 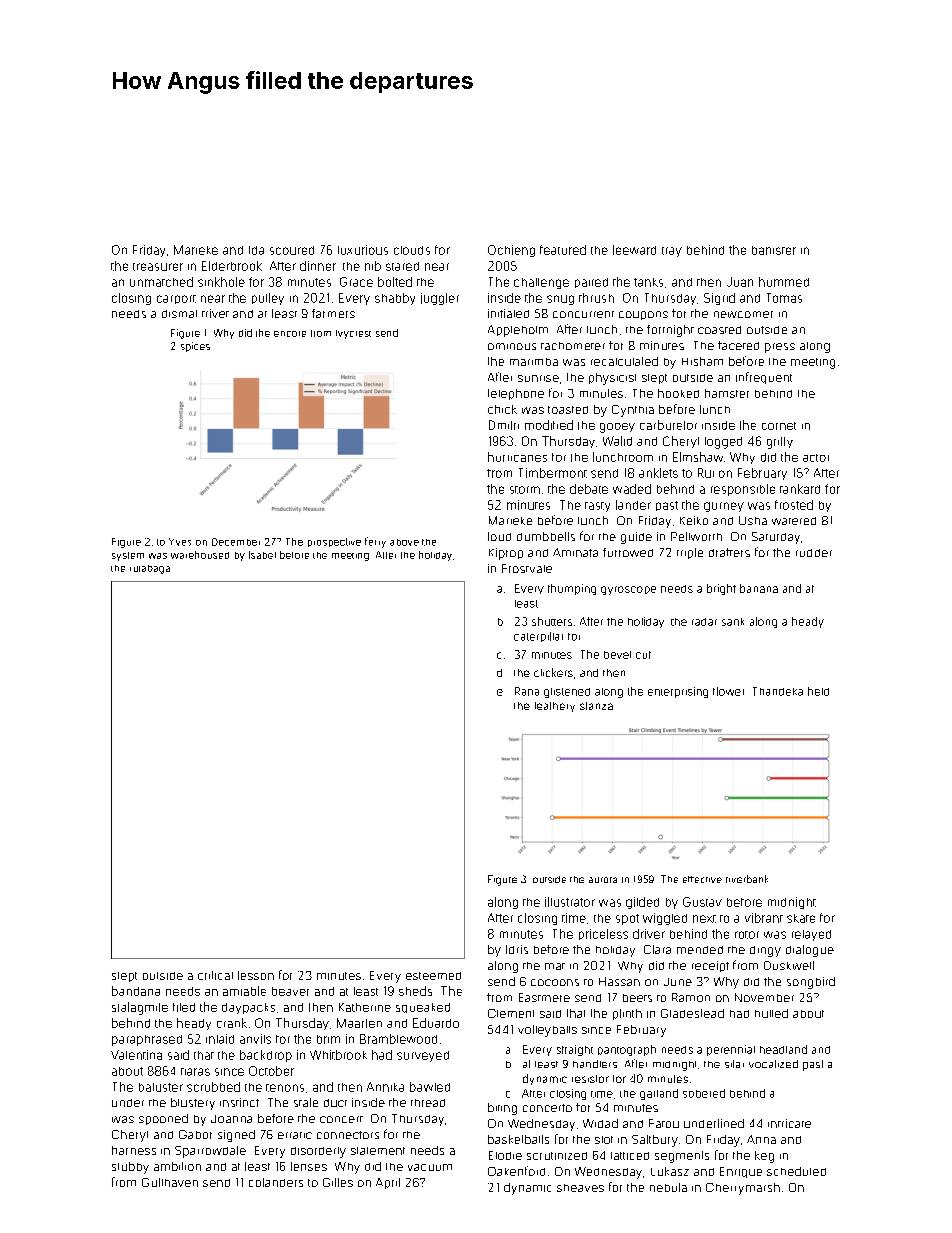 What do you see at coordinates (176, 299) in the page?
I see `carport` at bounding box center [176, 299].
